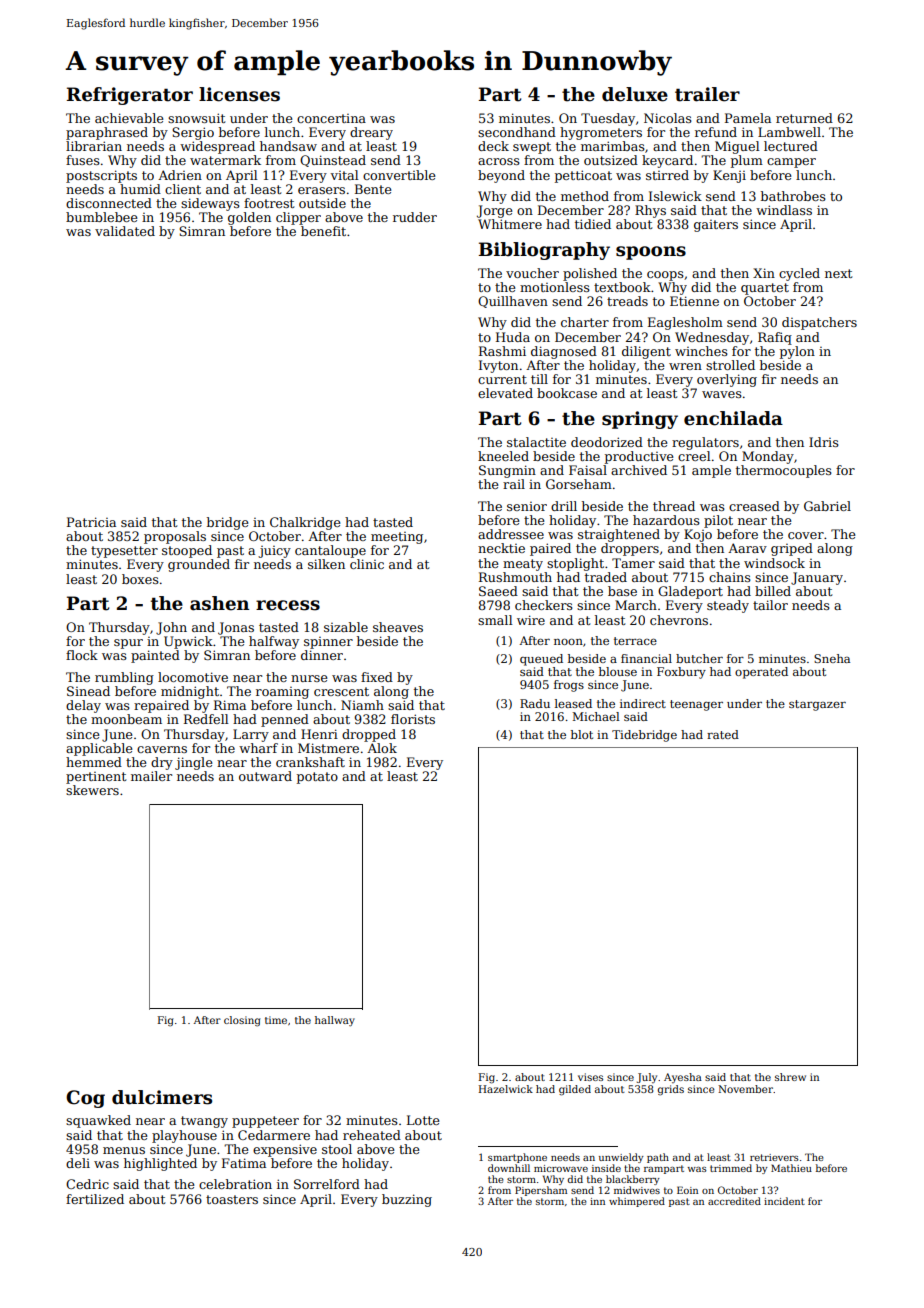 This page has width=924, height=1308. What do you see at coordinates (804, 118) in the page?
I see `returned` at bounding box center [804, 118].
